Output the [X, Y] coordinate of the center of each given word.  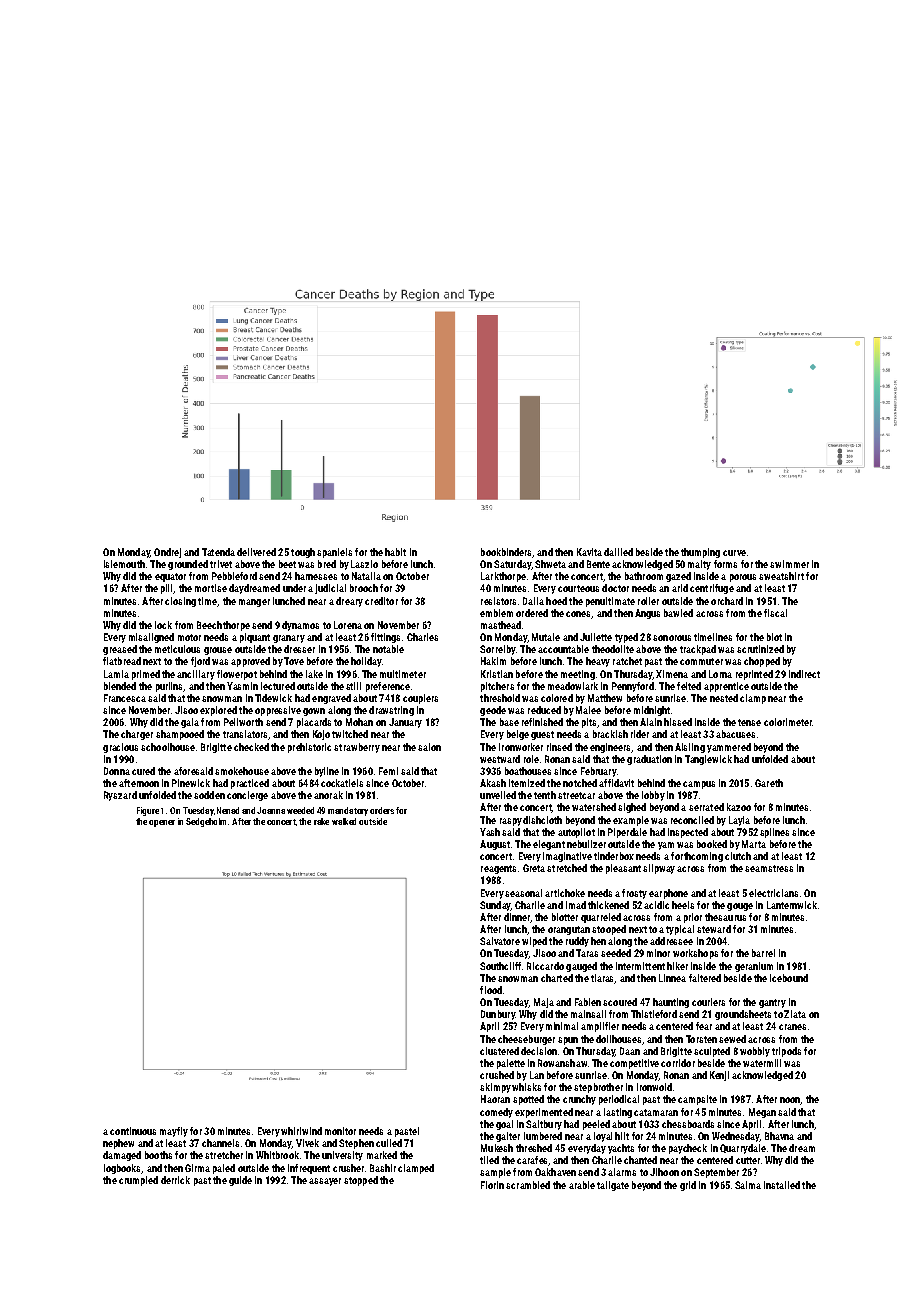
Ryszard [120, 796]
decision [539, 1051]
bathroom [644, 576]
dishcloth [542, 820]
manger [254, 603]
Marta [754, 844]
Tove [294, 661]
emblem [496, 613]
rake [321, 821]
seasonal [523, 893]
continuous [133, 1131]
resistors [498, 601]
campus [699, 785]
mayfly [174, 1132]
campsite [697, 1100]
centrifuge [712, 589]
